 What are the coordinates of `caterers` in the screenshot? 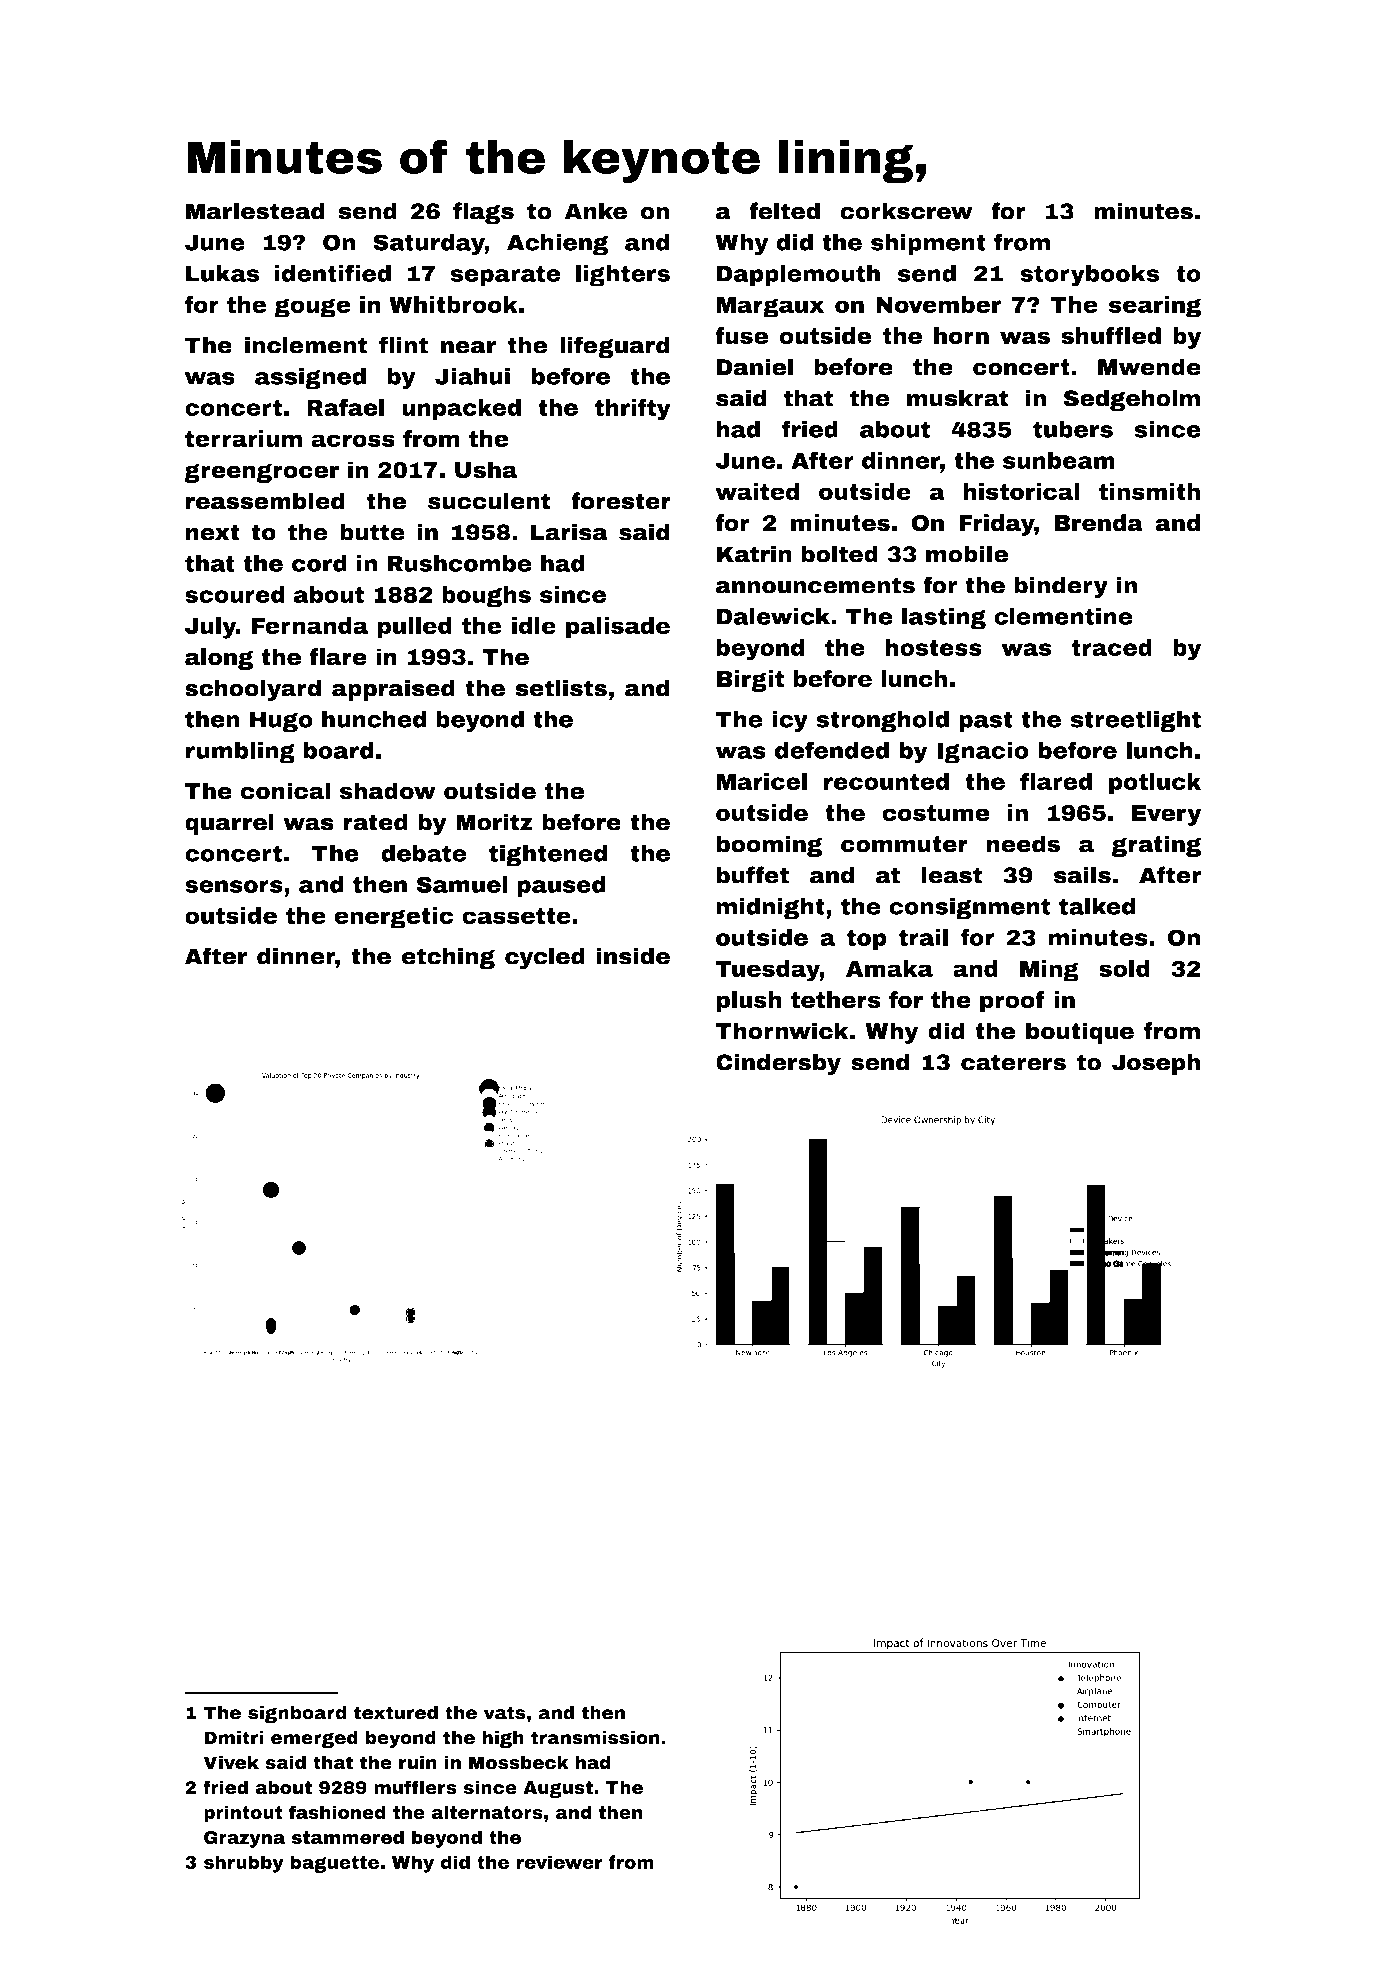 It's located at (1013, 1062).
